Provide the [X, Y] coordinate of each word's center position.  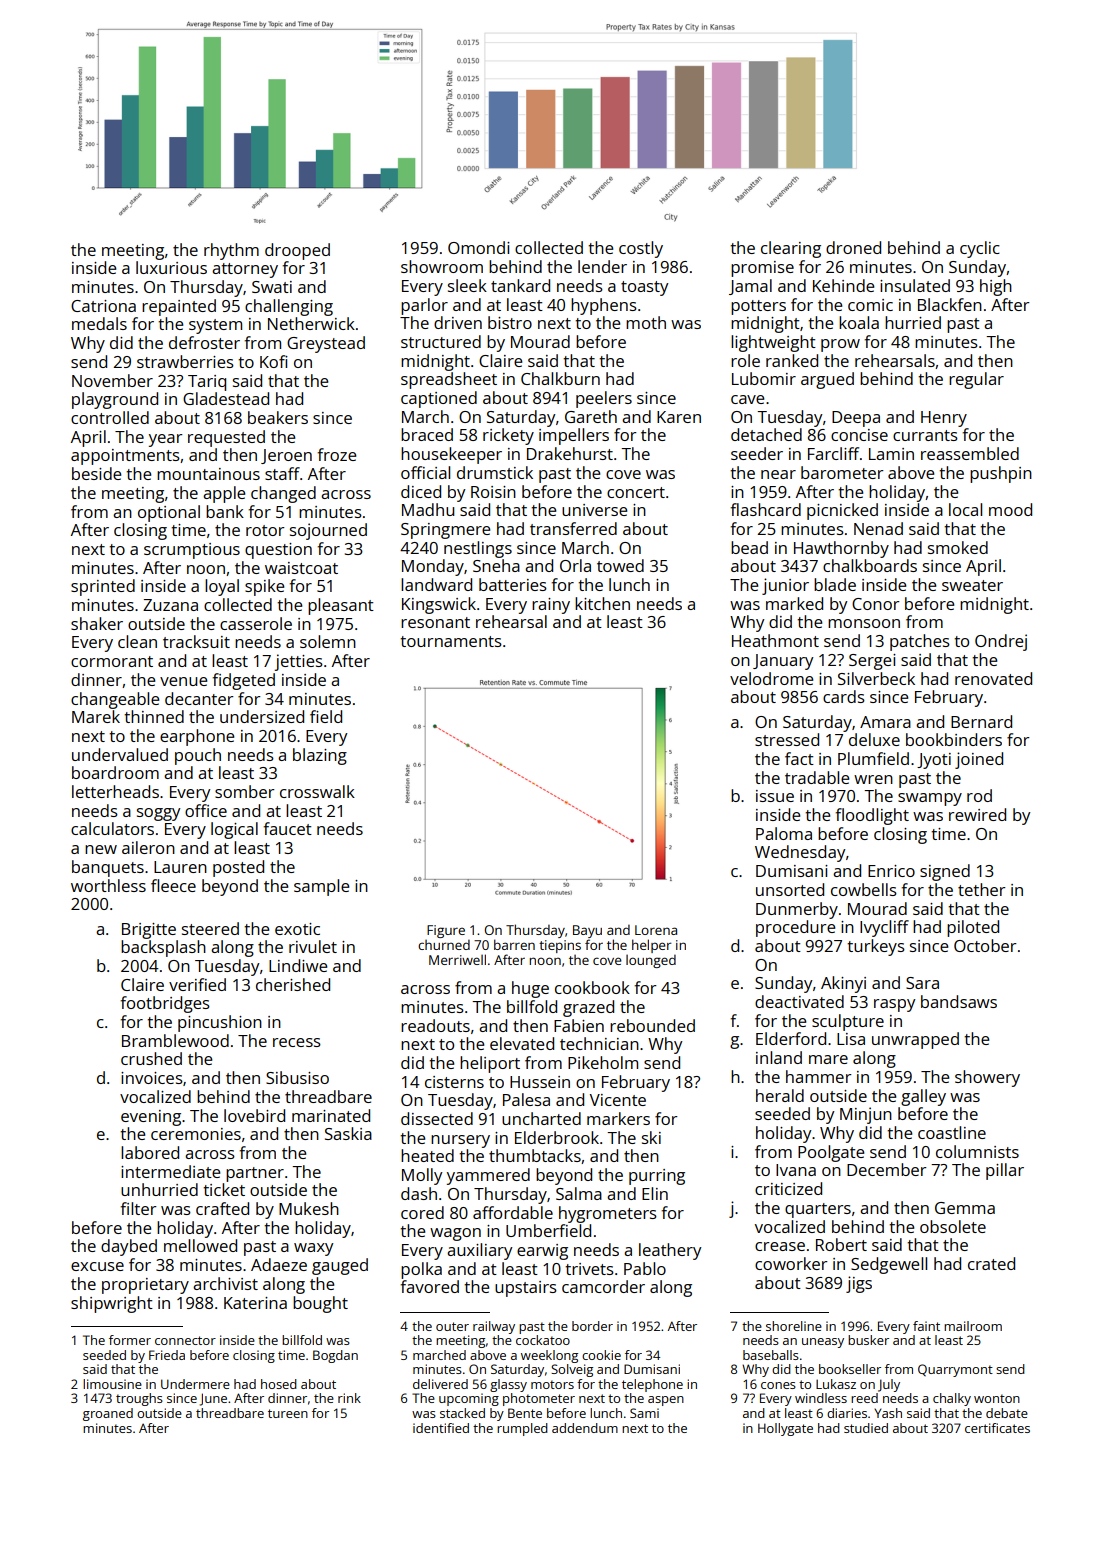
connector [185, 1340]
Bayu [587, 931]
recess [297, 1042]
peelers [604, 399]
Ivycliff [884, 928]
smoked [958, 547]
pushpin [1001, 474]
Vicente [618, 1100]
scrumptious [192, 551]
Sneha [496, 565]
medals [99, 323]
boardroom [115, 772]
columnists [977, 1151]
